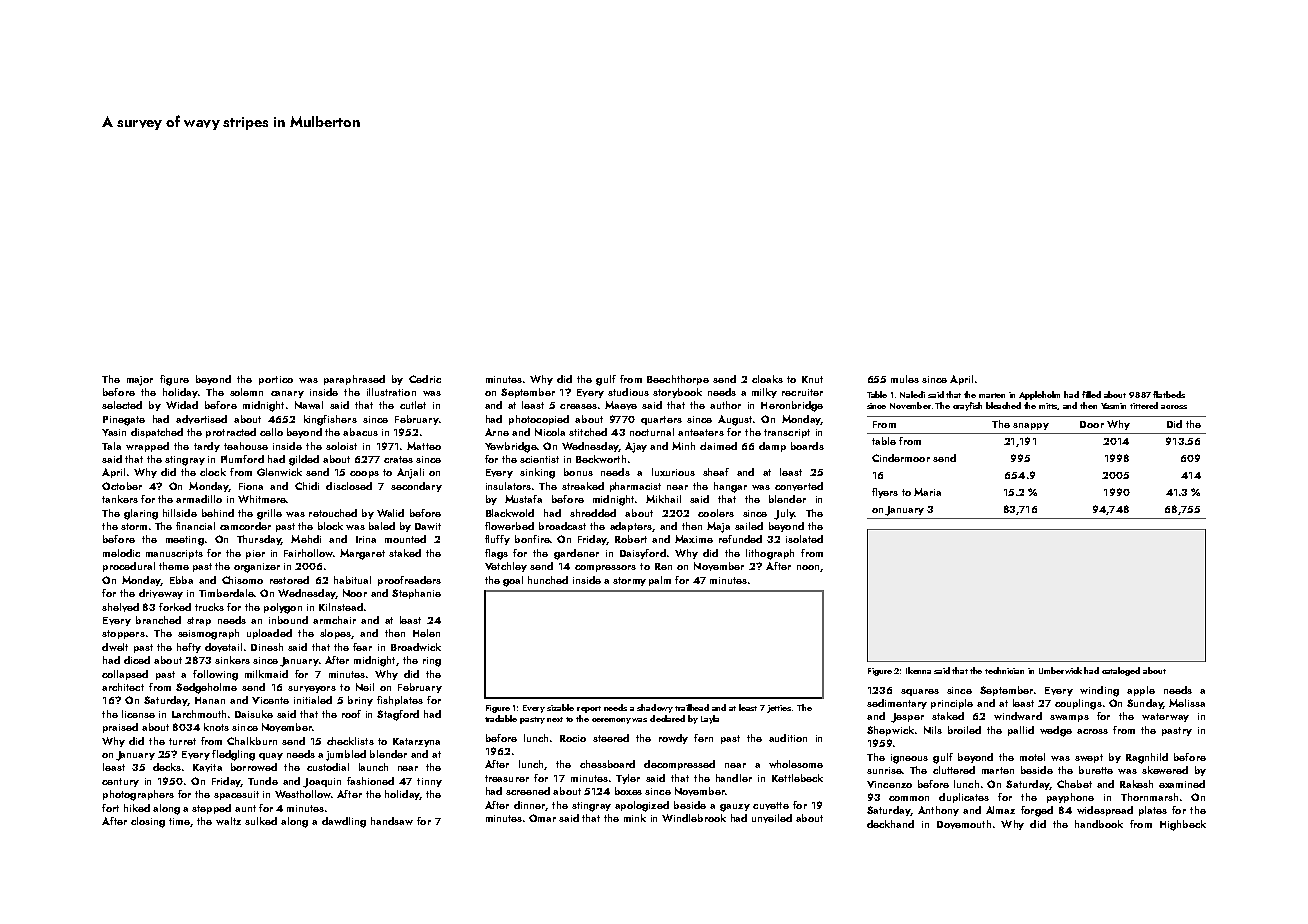 Image resolution: width=1308 pixels, height=924 pixels. What do you see at coordinates (807, 446) in the screenshot?
I see `boards` at bounding box center [807, 446].
